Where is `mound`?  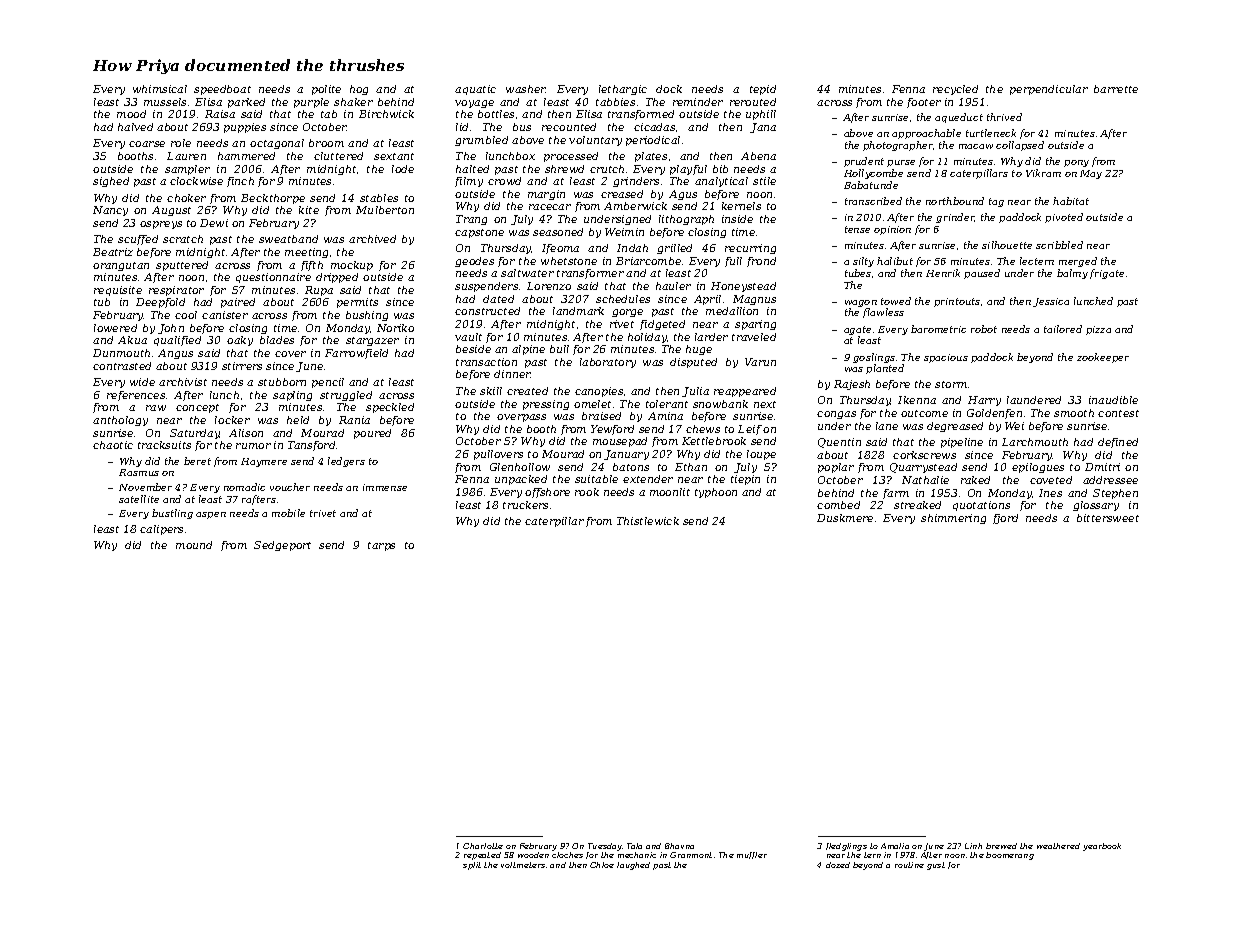 mound is located at coordinates (194, 545).
